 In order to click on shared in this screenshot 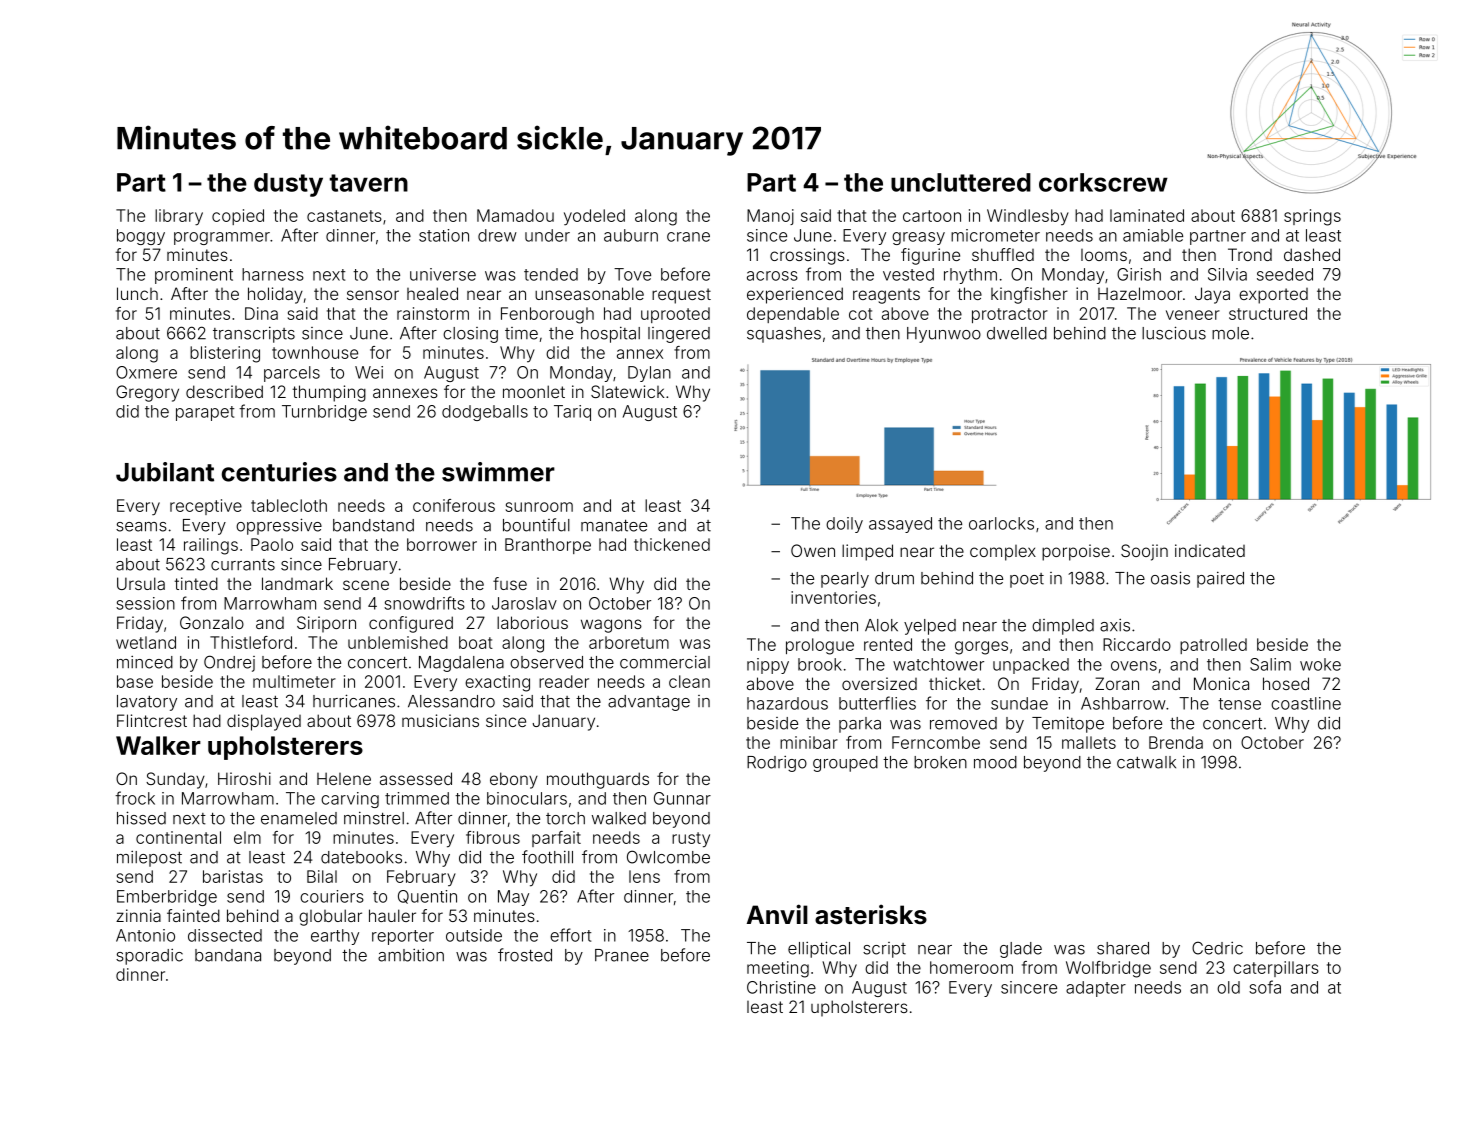, I will do `click(1123, 948)`.
